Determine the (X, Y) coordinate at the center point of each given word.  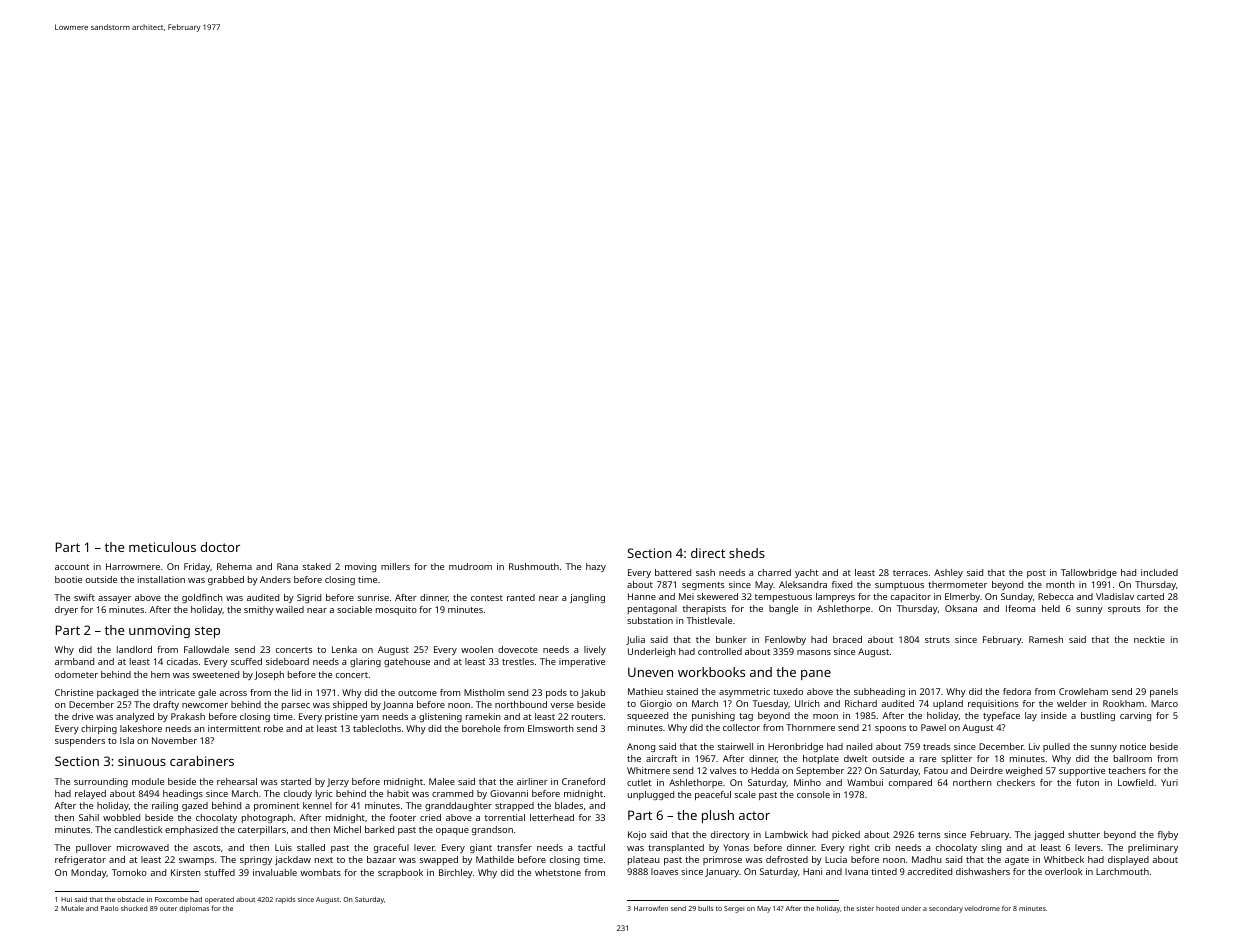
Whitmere (648, 770)
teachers (1127, 770)
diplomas (194, 909)
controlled (720, 651)
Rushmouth (534, 566)
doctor (220, 547)
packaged (117, 693)
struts (937, 640)
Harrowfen (651, 908)
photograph (267, 818)
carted (1150, 596)
